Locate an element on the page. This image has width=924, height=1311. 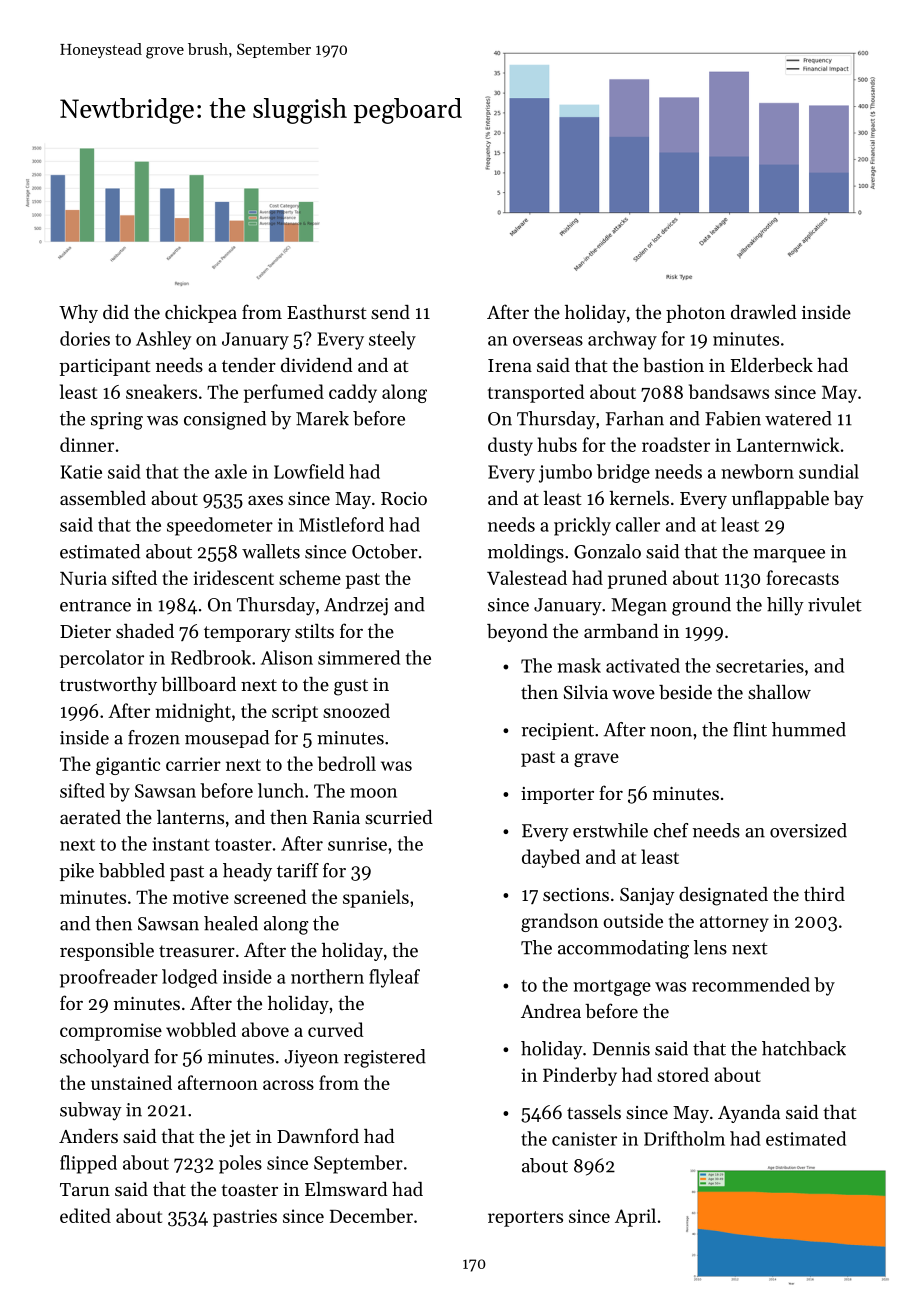
Alison is located at coordinates (287, 657).
